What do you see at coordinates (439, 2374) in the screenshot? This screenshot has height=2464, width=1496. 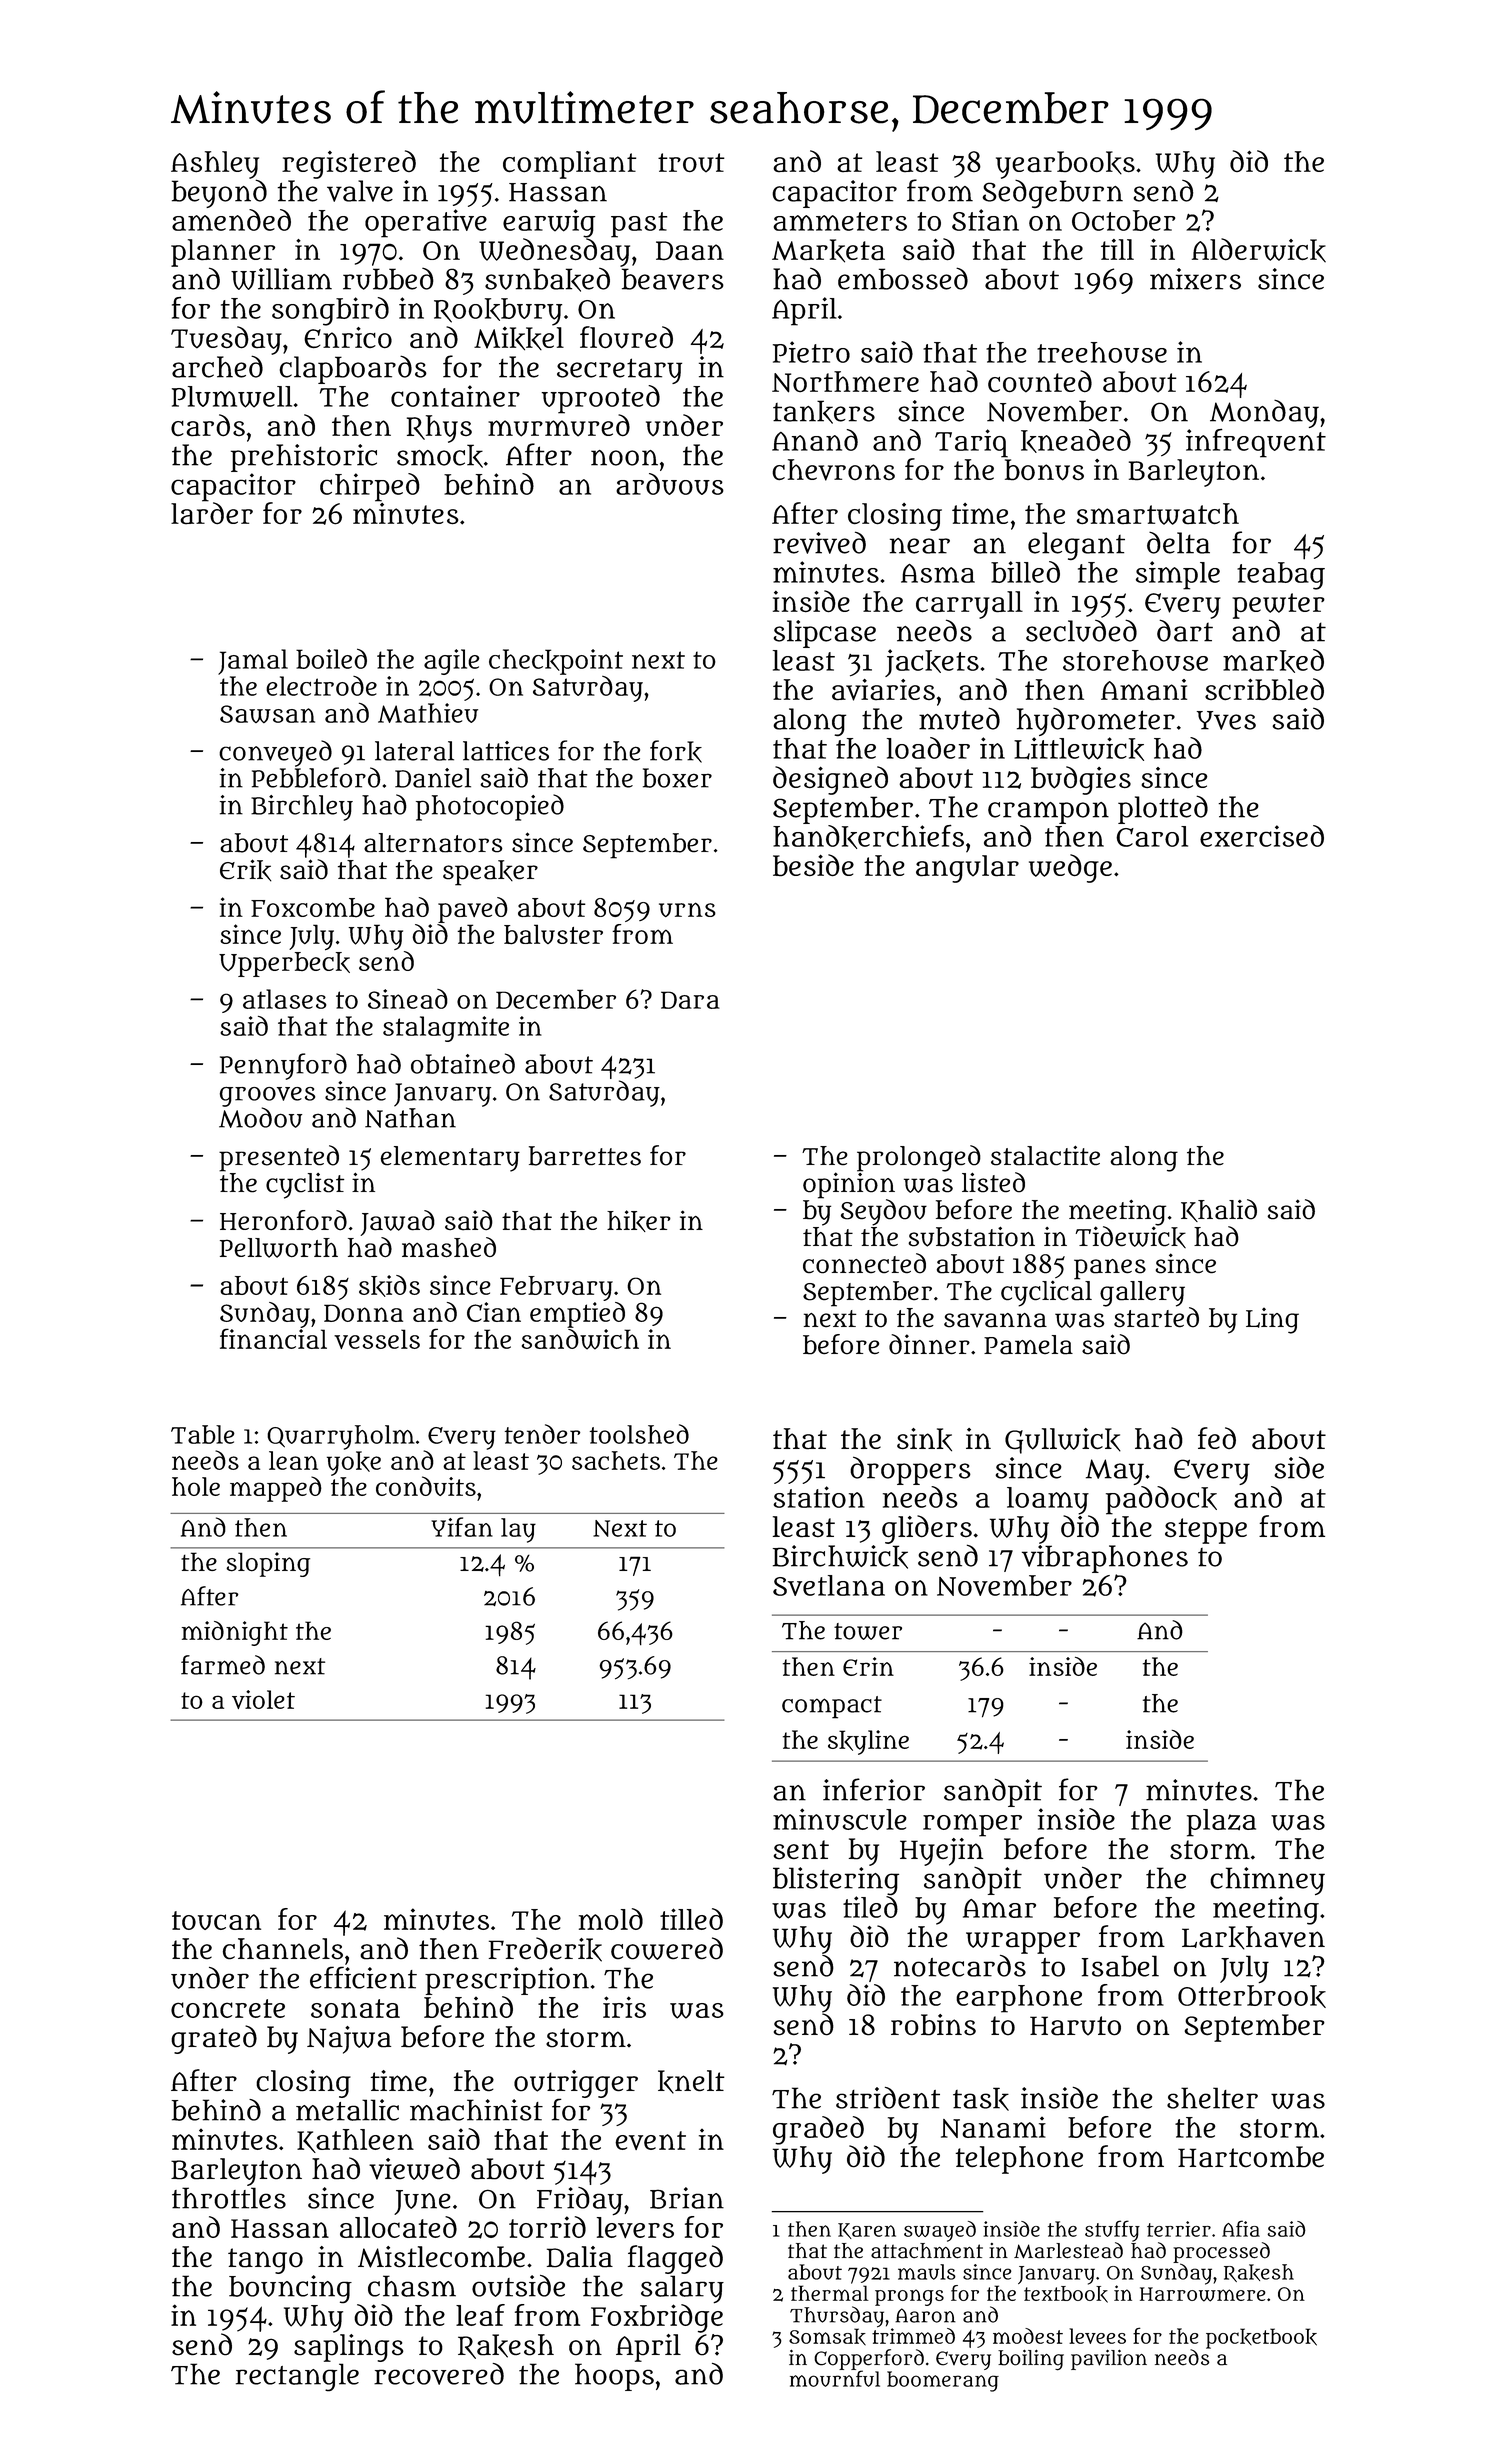 I see `recovered` at bounding box center [439, 2374].
